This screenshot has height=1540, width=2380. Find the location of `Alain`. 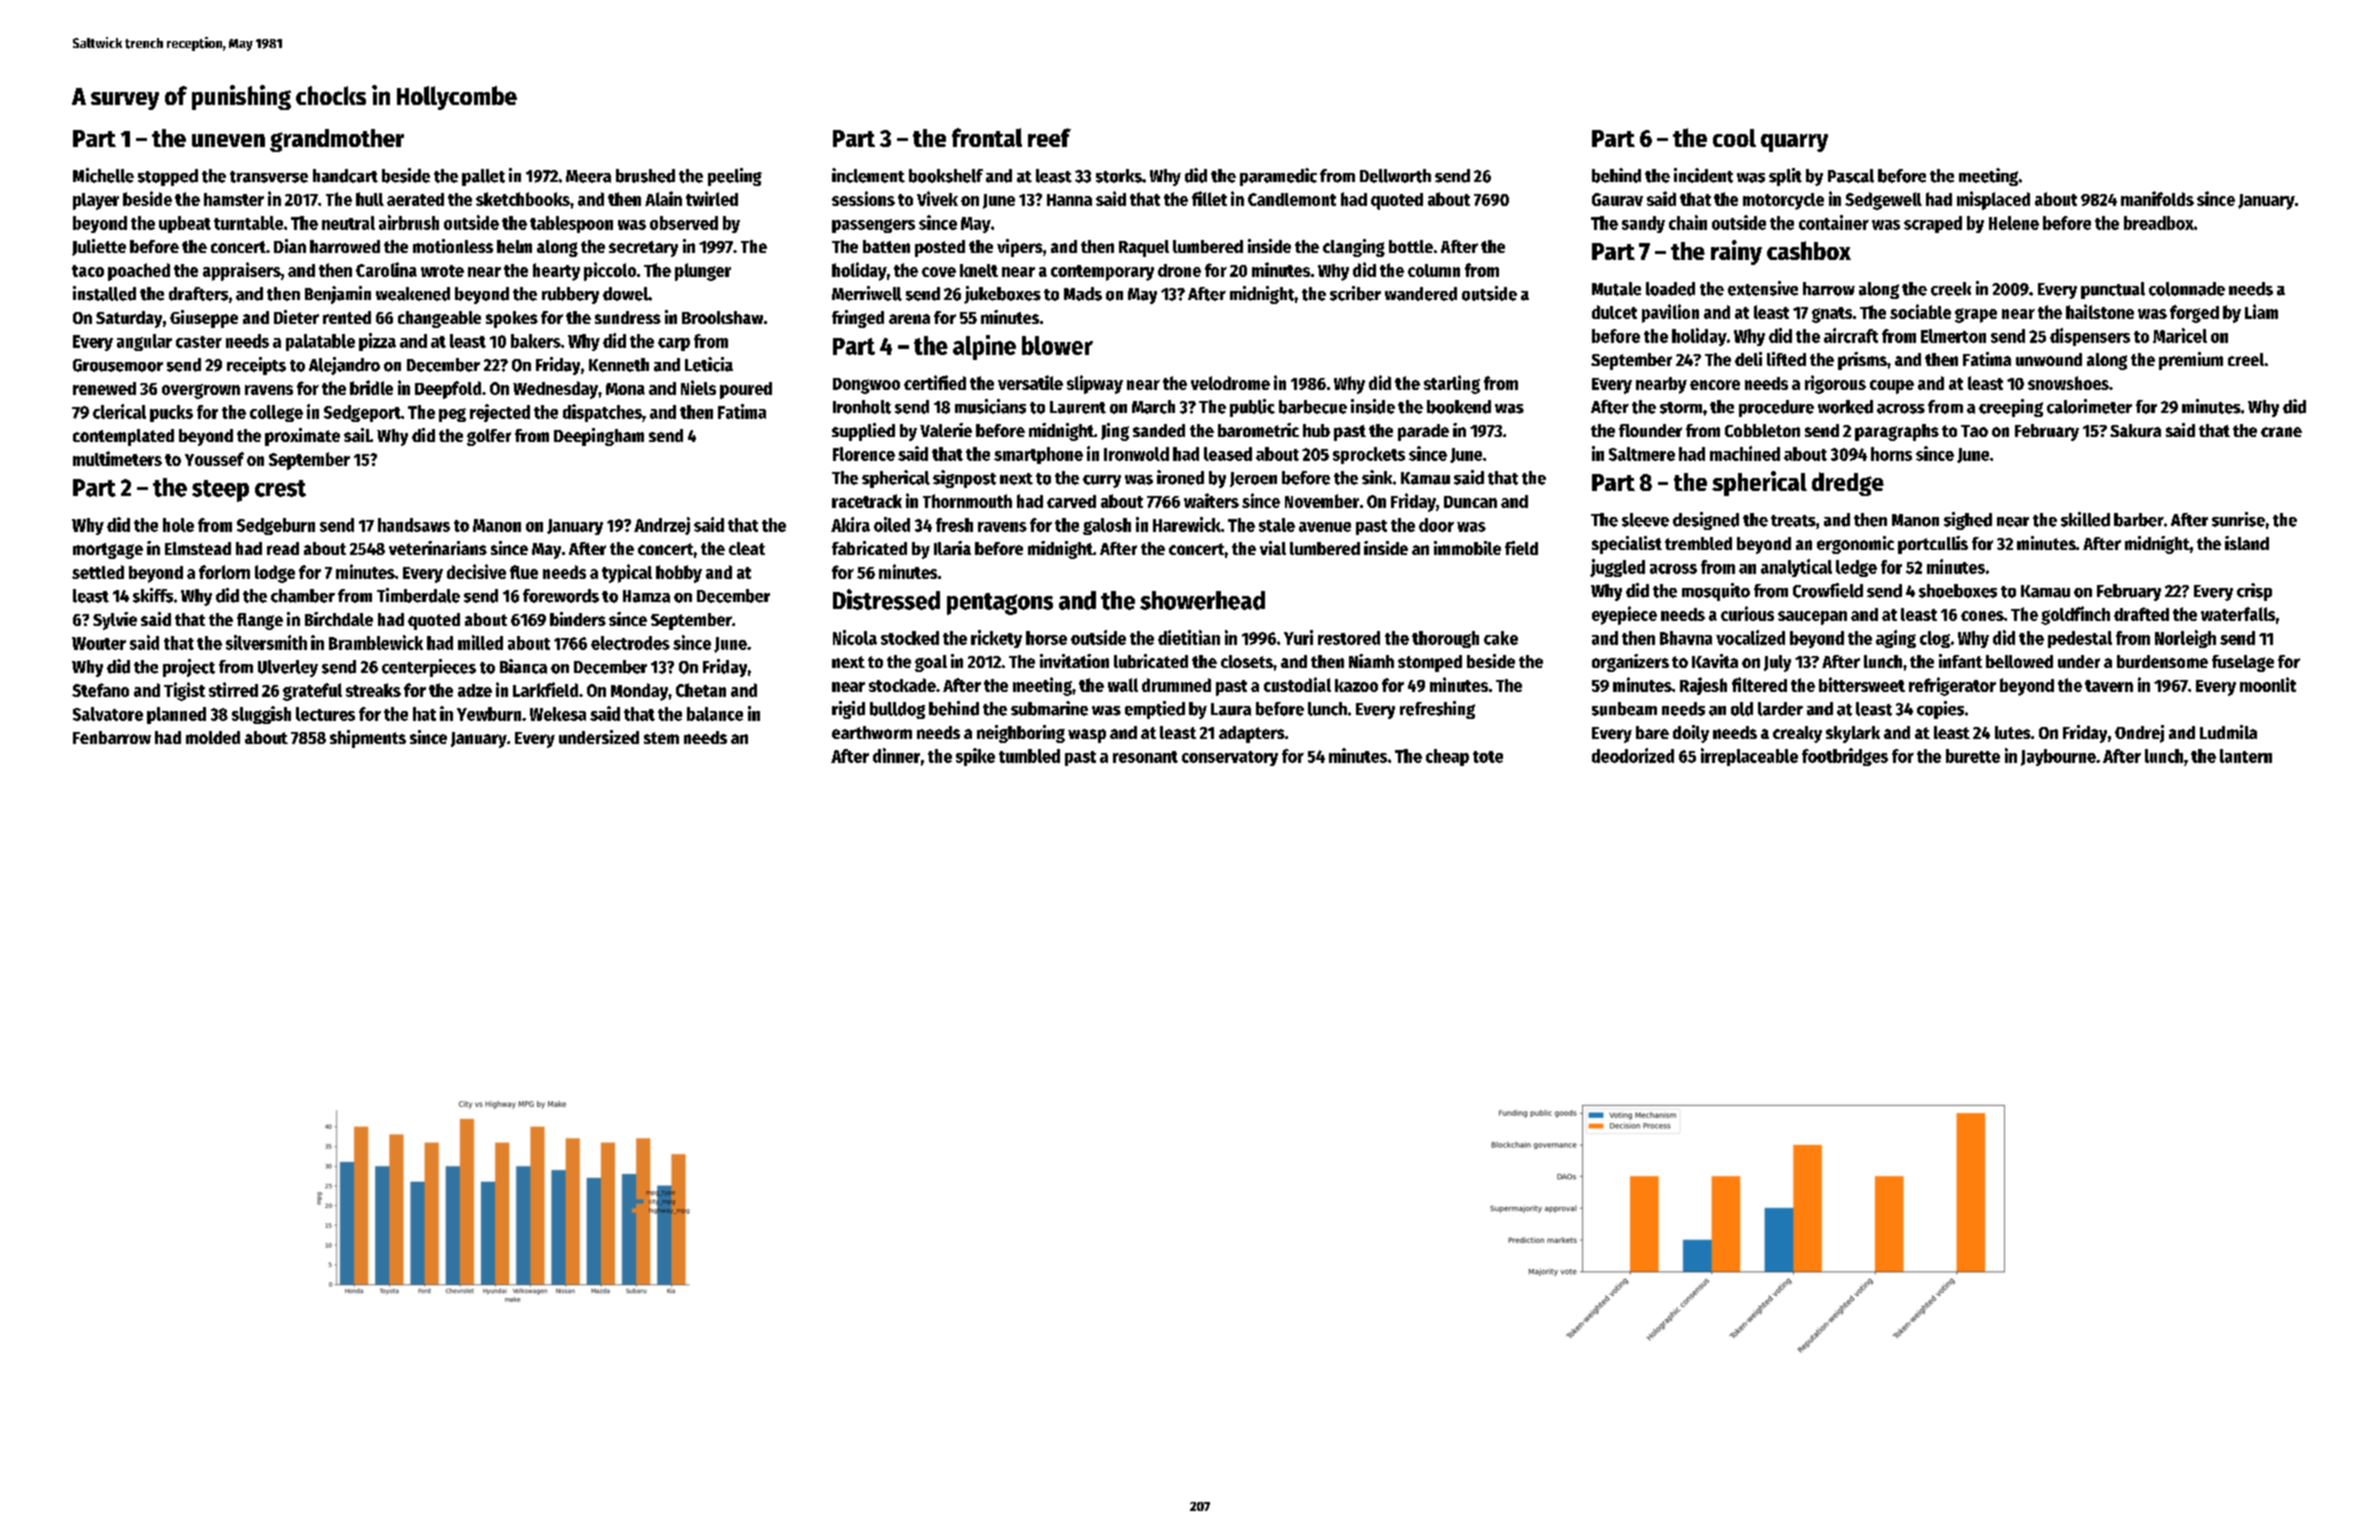

Alain is located at coordinates (663, 198).
